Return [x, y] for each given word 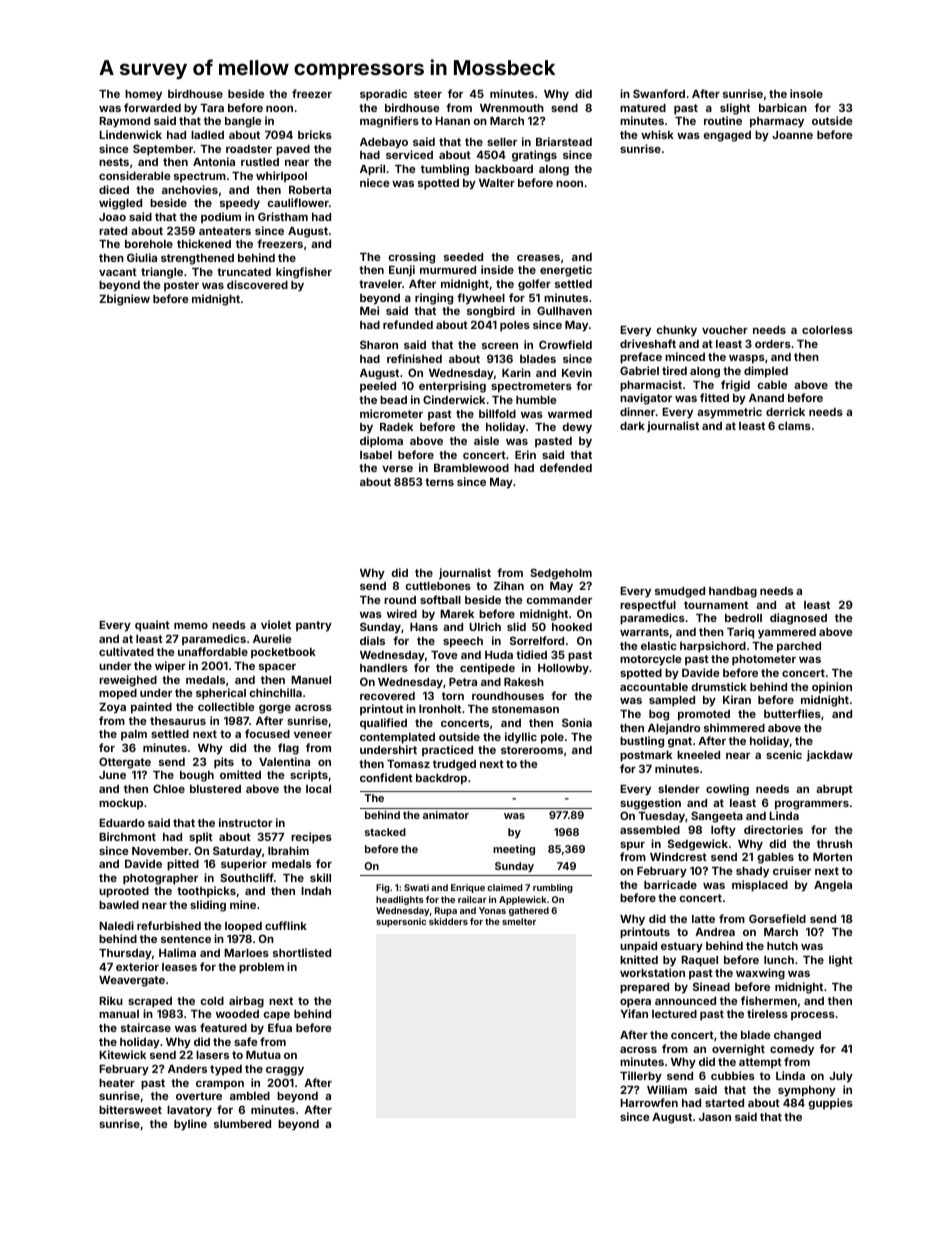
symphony [807, 1091]
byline [190, 1125]
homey [143, 95]
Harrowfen [649, 1102]
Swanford [659, 93]
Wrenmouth [512, 108]
